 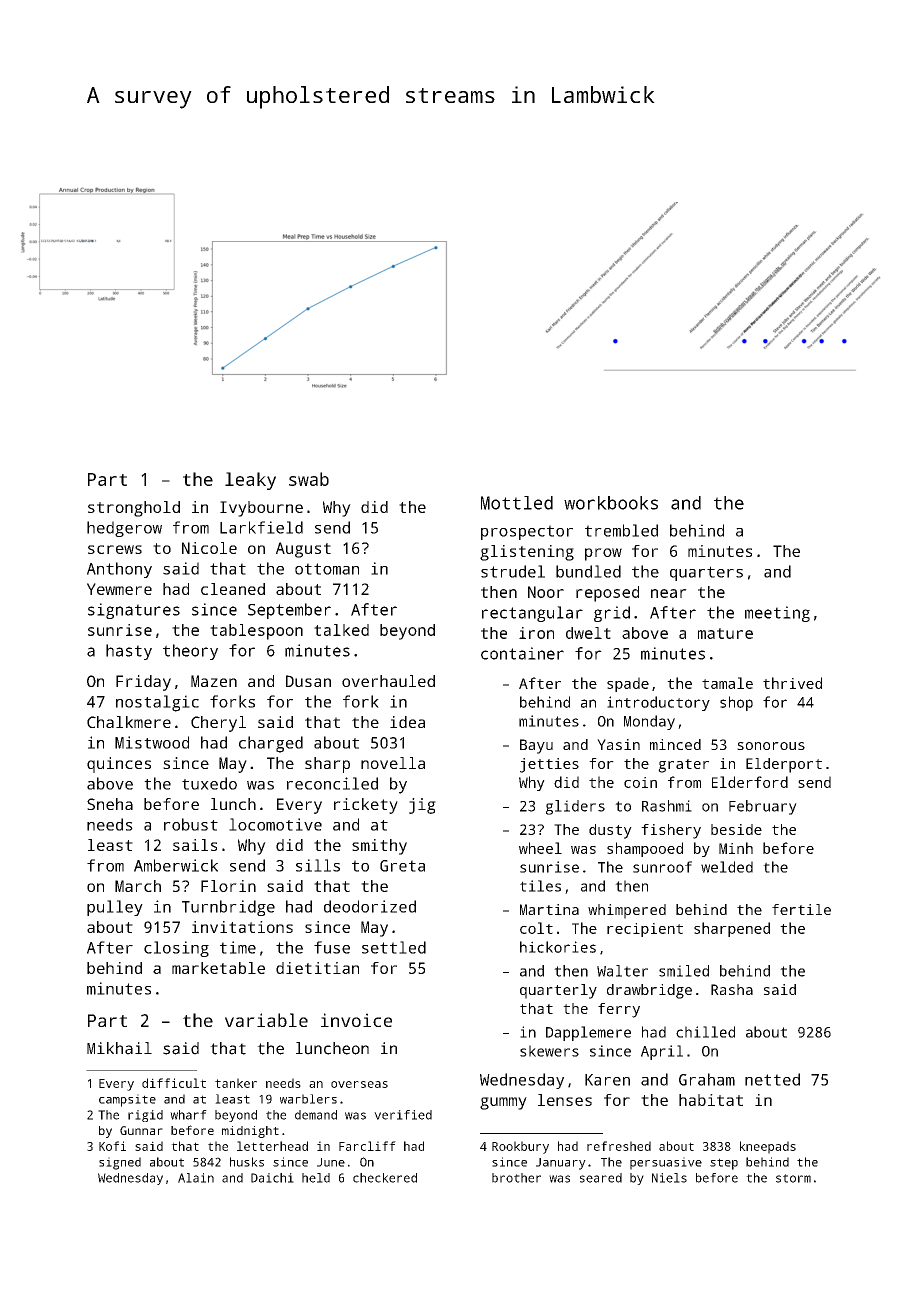 I want to click on brother, so click(x=516, y=1178).
